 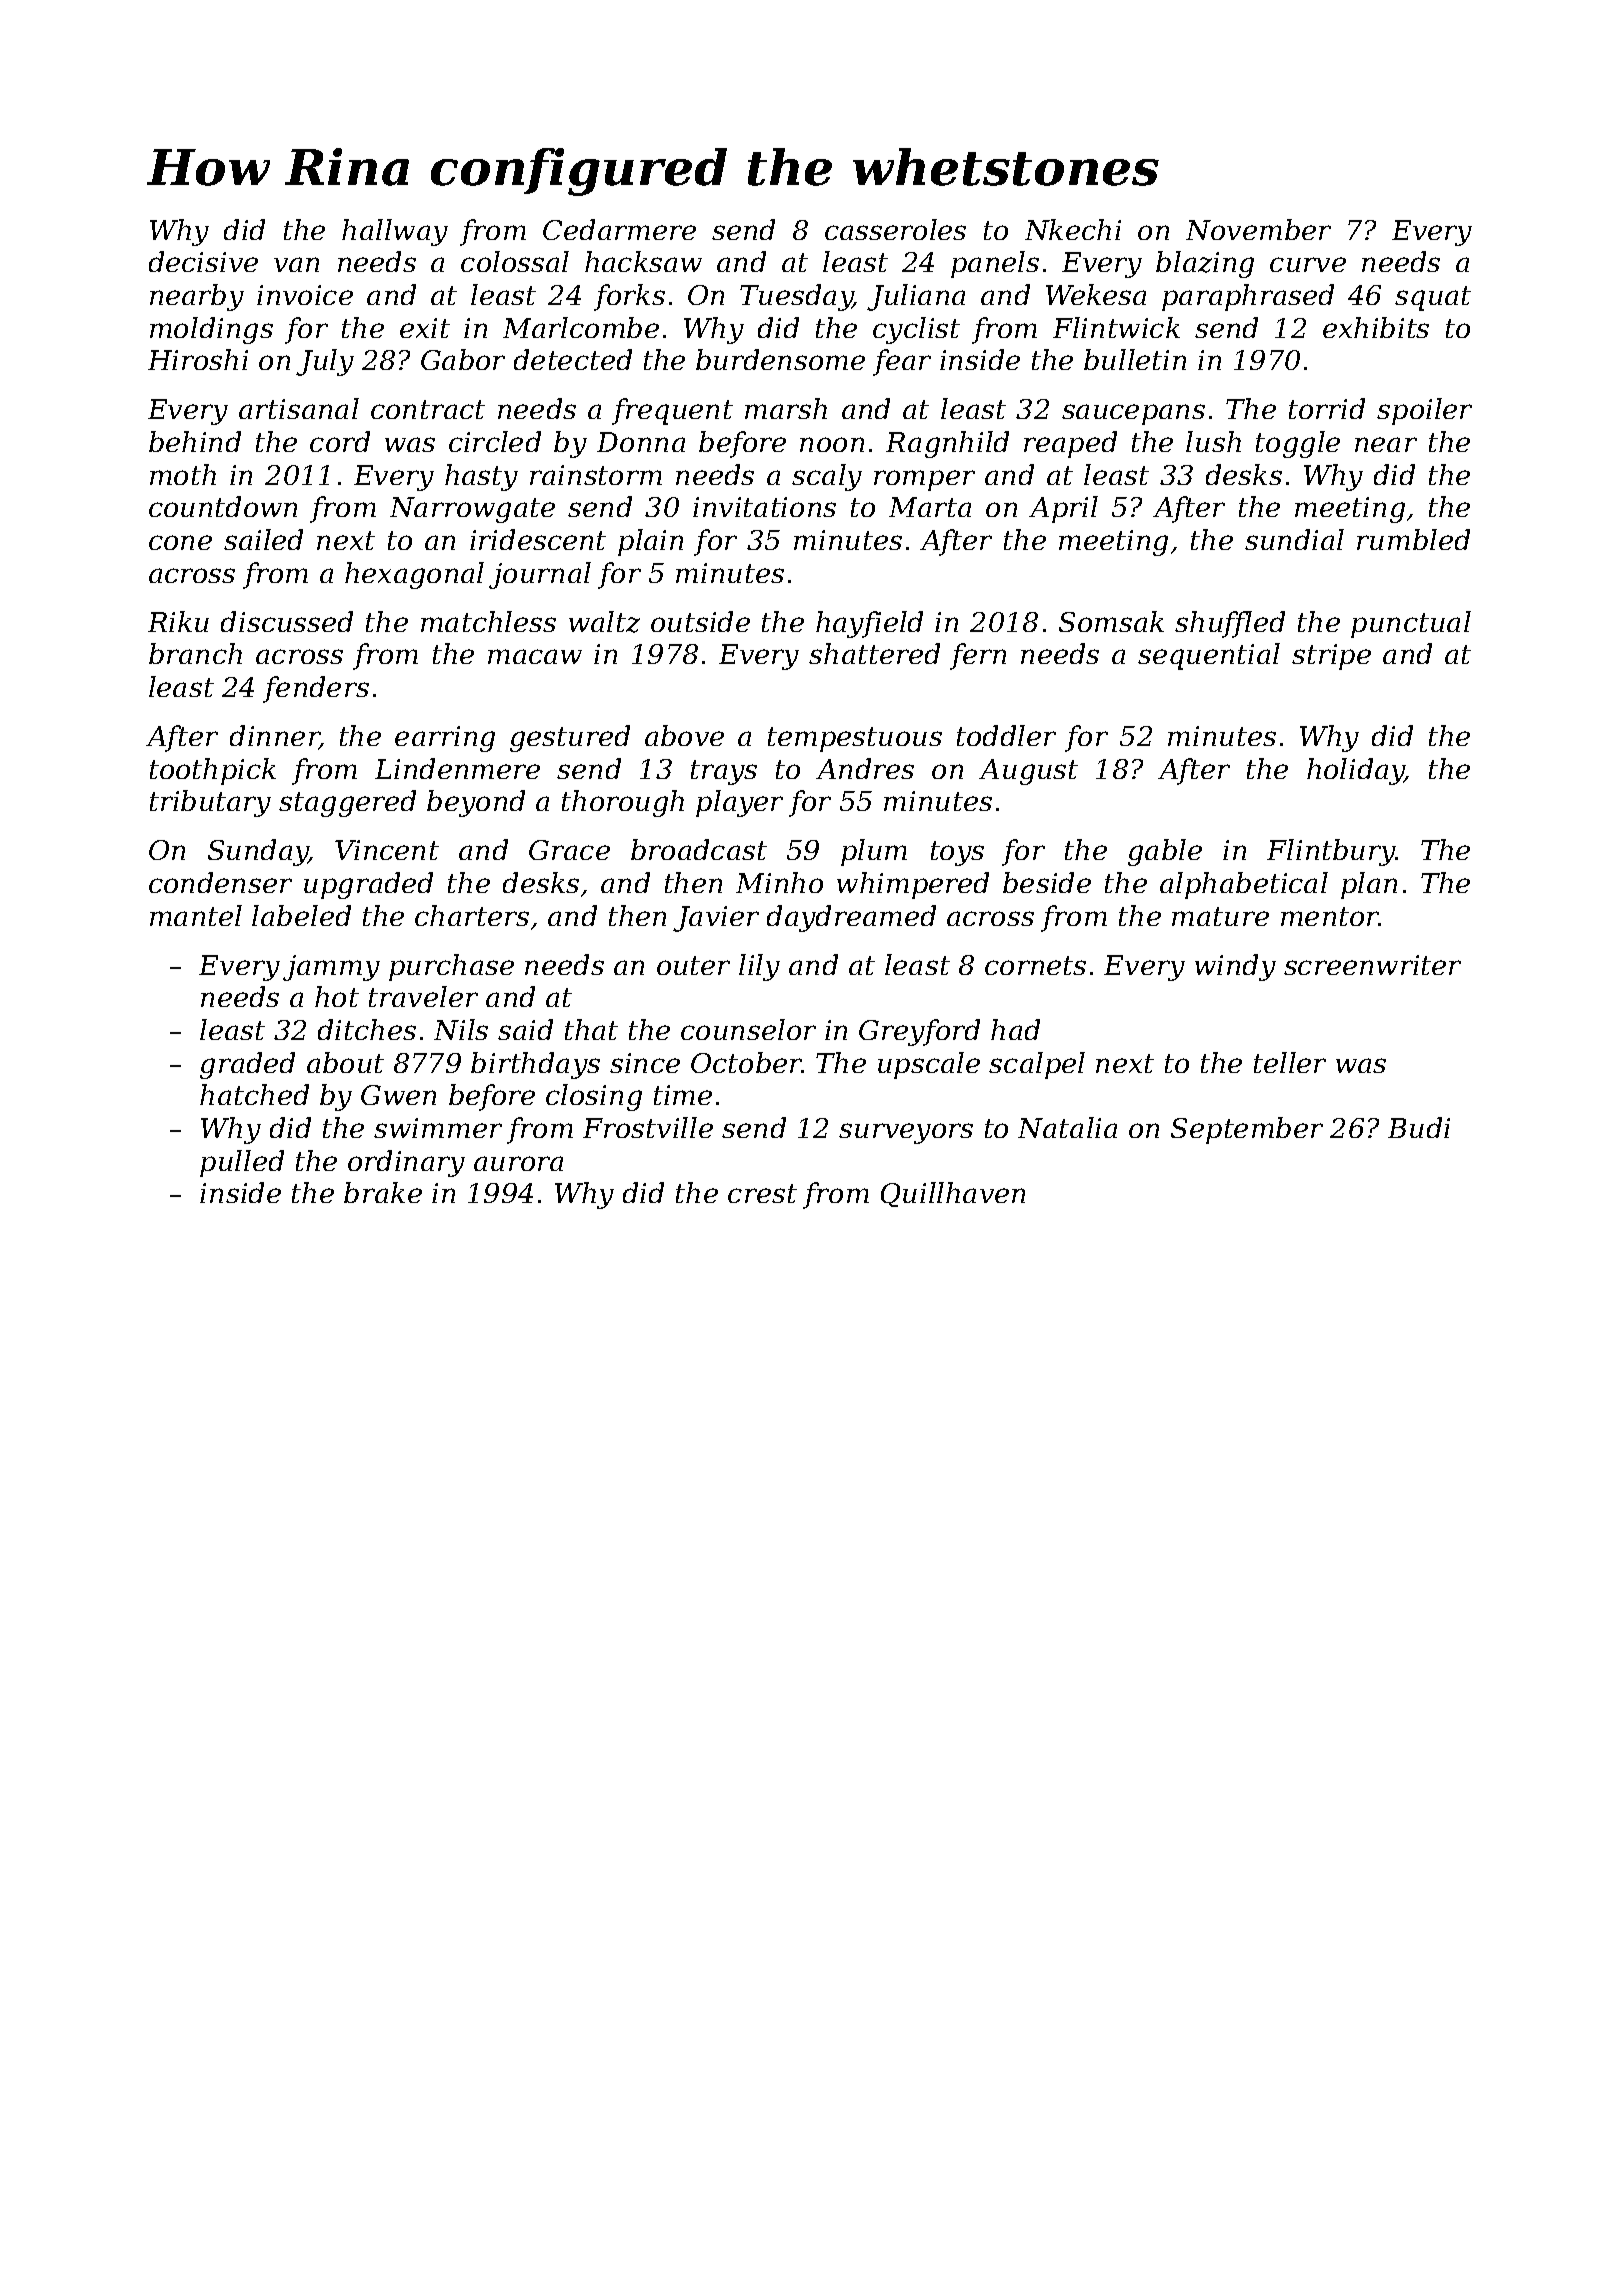 I want to click on shuffled, so click(x=1230, y=624).
